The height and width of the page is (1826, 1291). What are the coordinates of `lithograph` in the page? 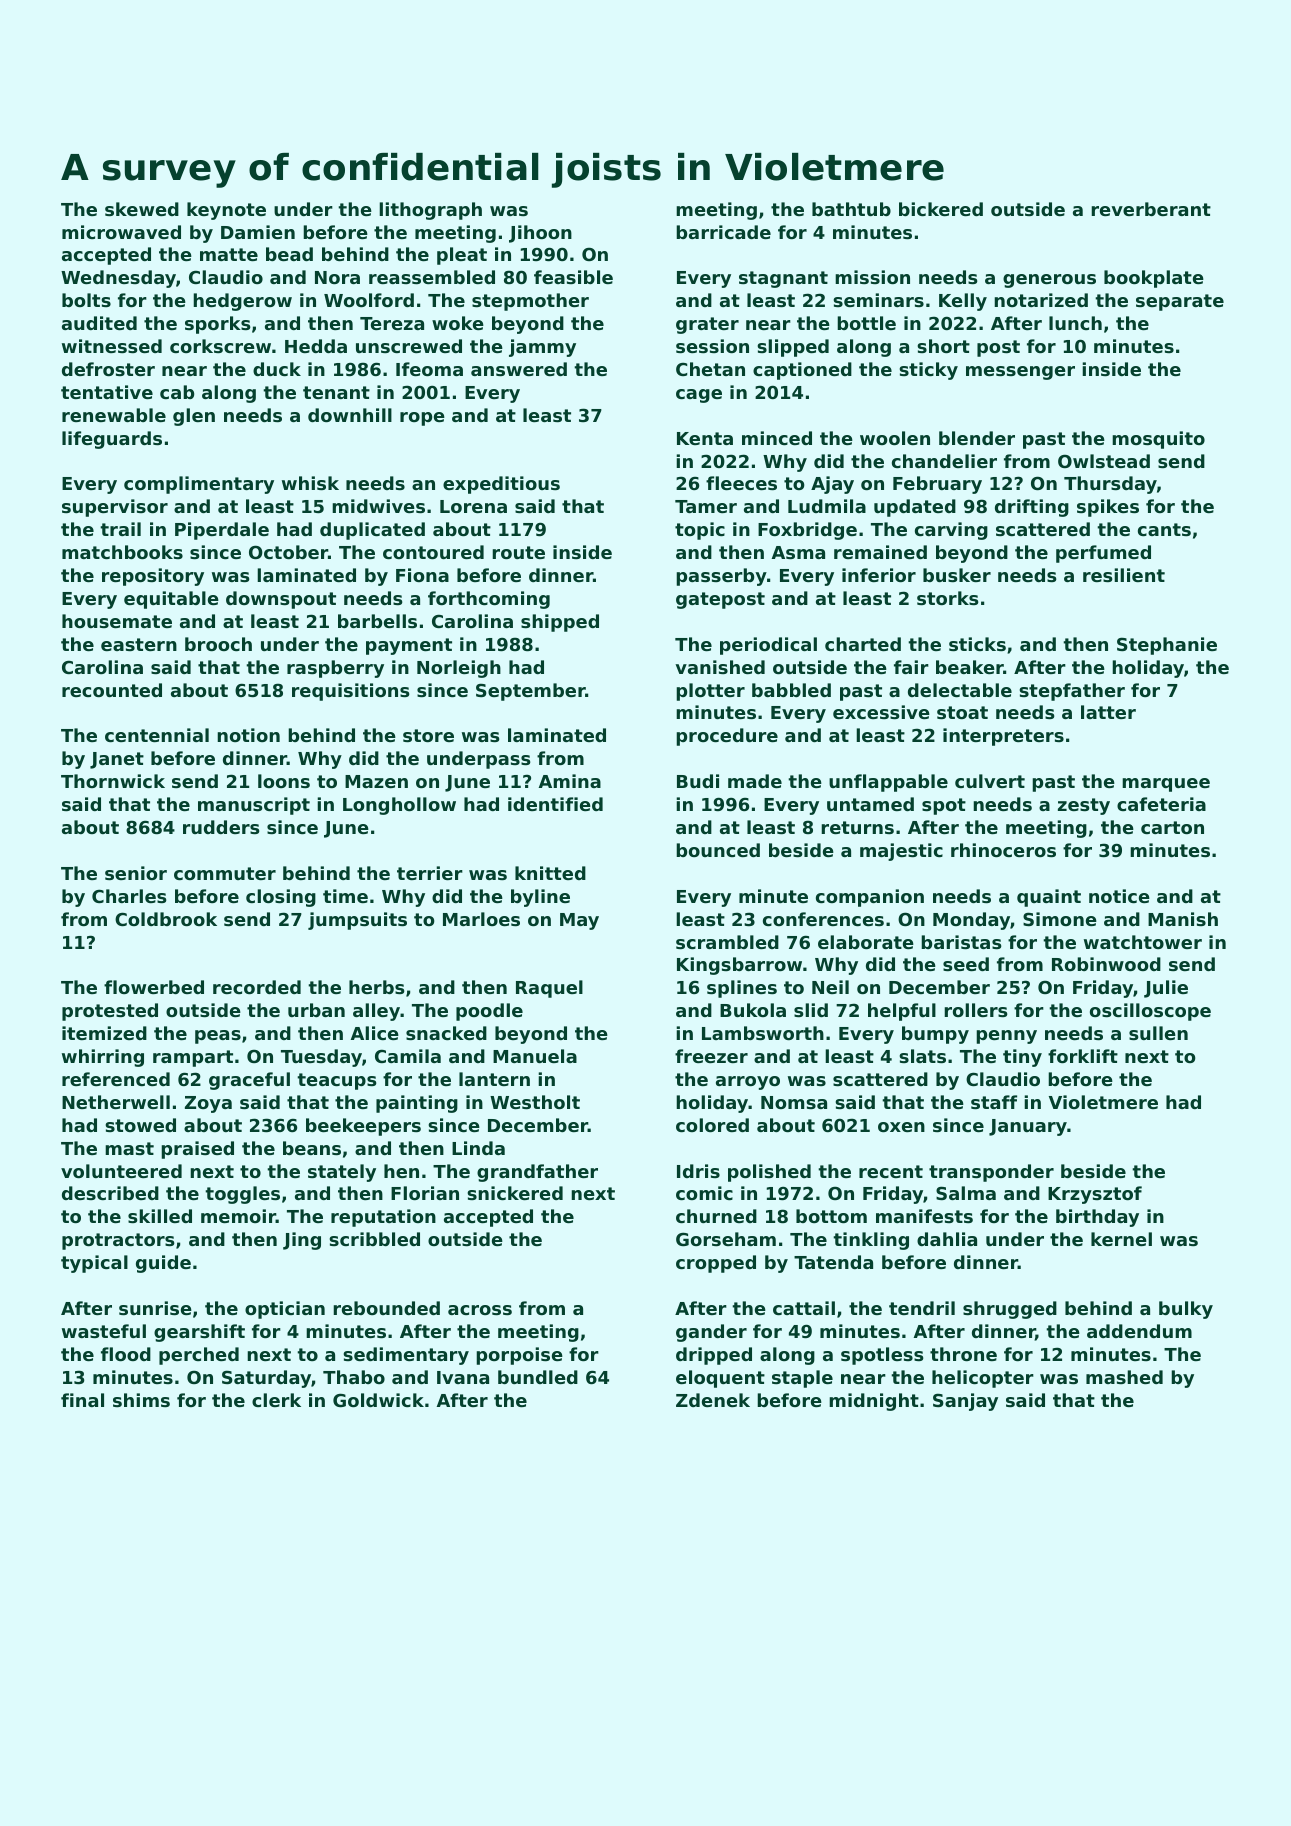 It's located at (430, 211).
